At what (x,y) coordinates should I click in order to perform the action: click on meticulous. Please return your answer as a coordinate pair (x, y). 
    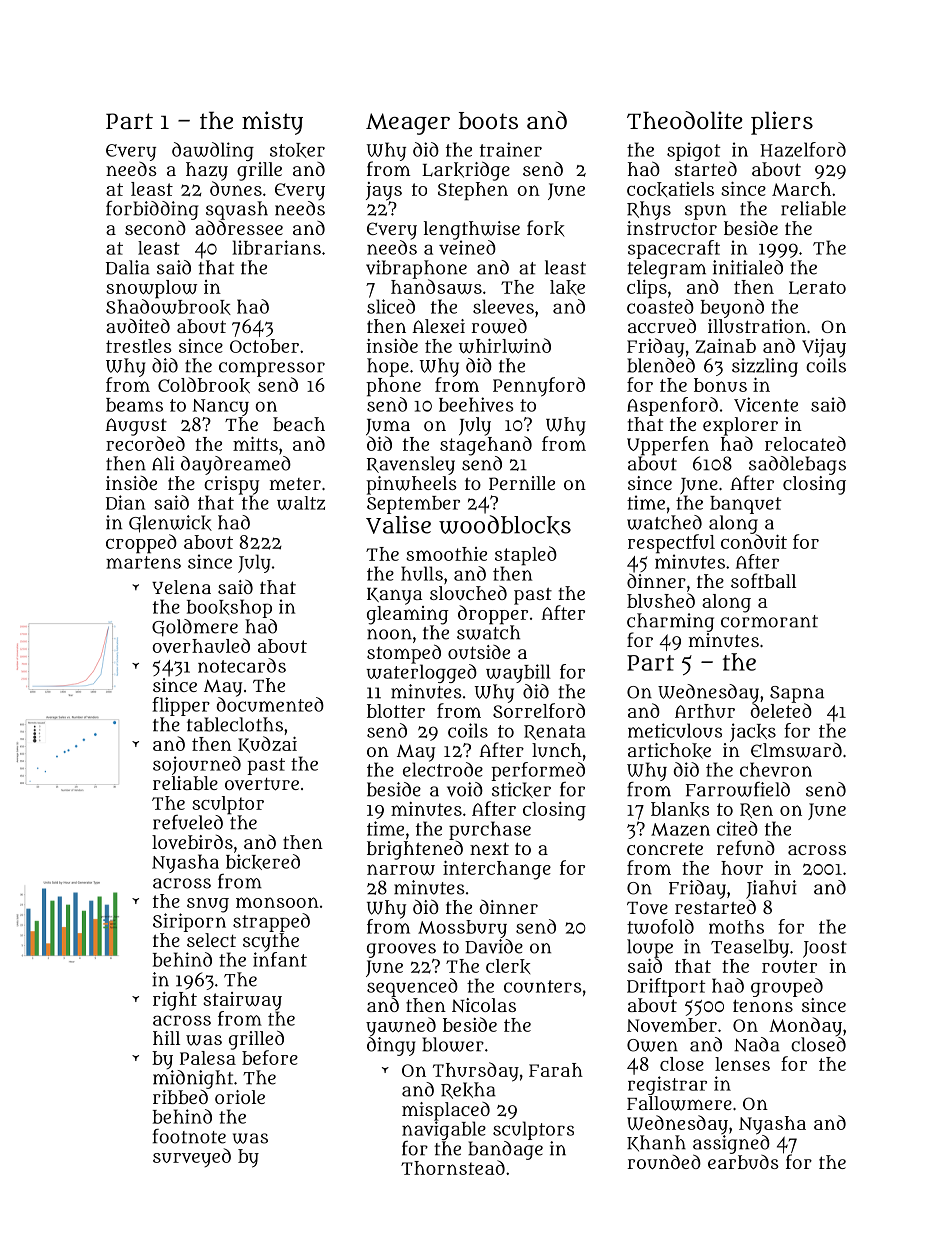
    Looking at the image, I should click on (675, 730).
